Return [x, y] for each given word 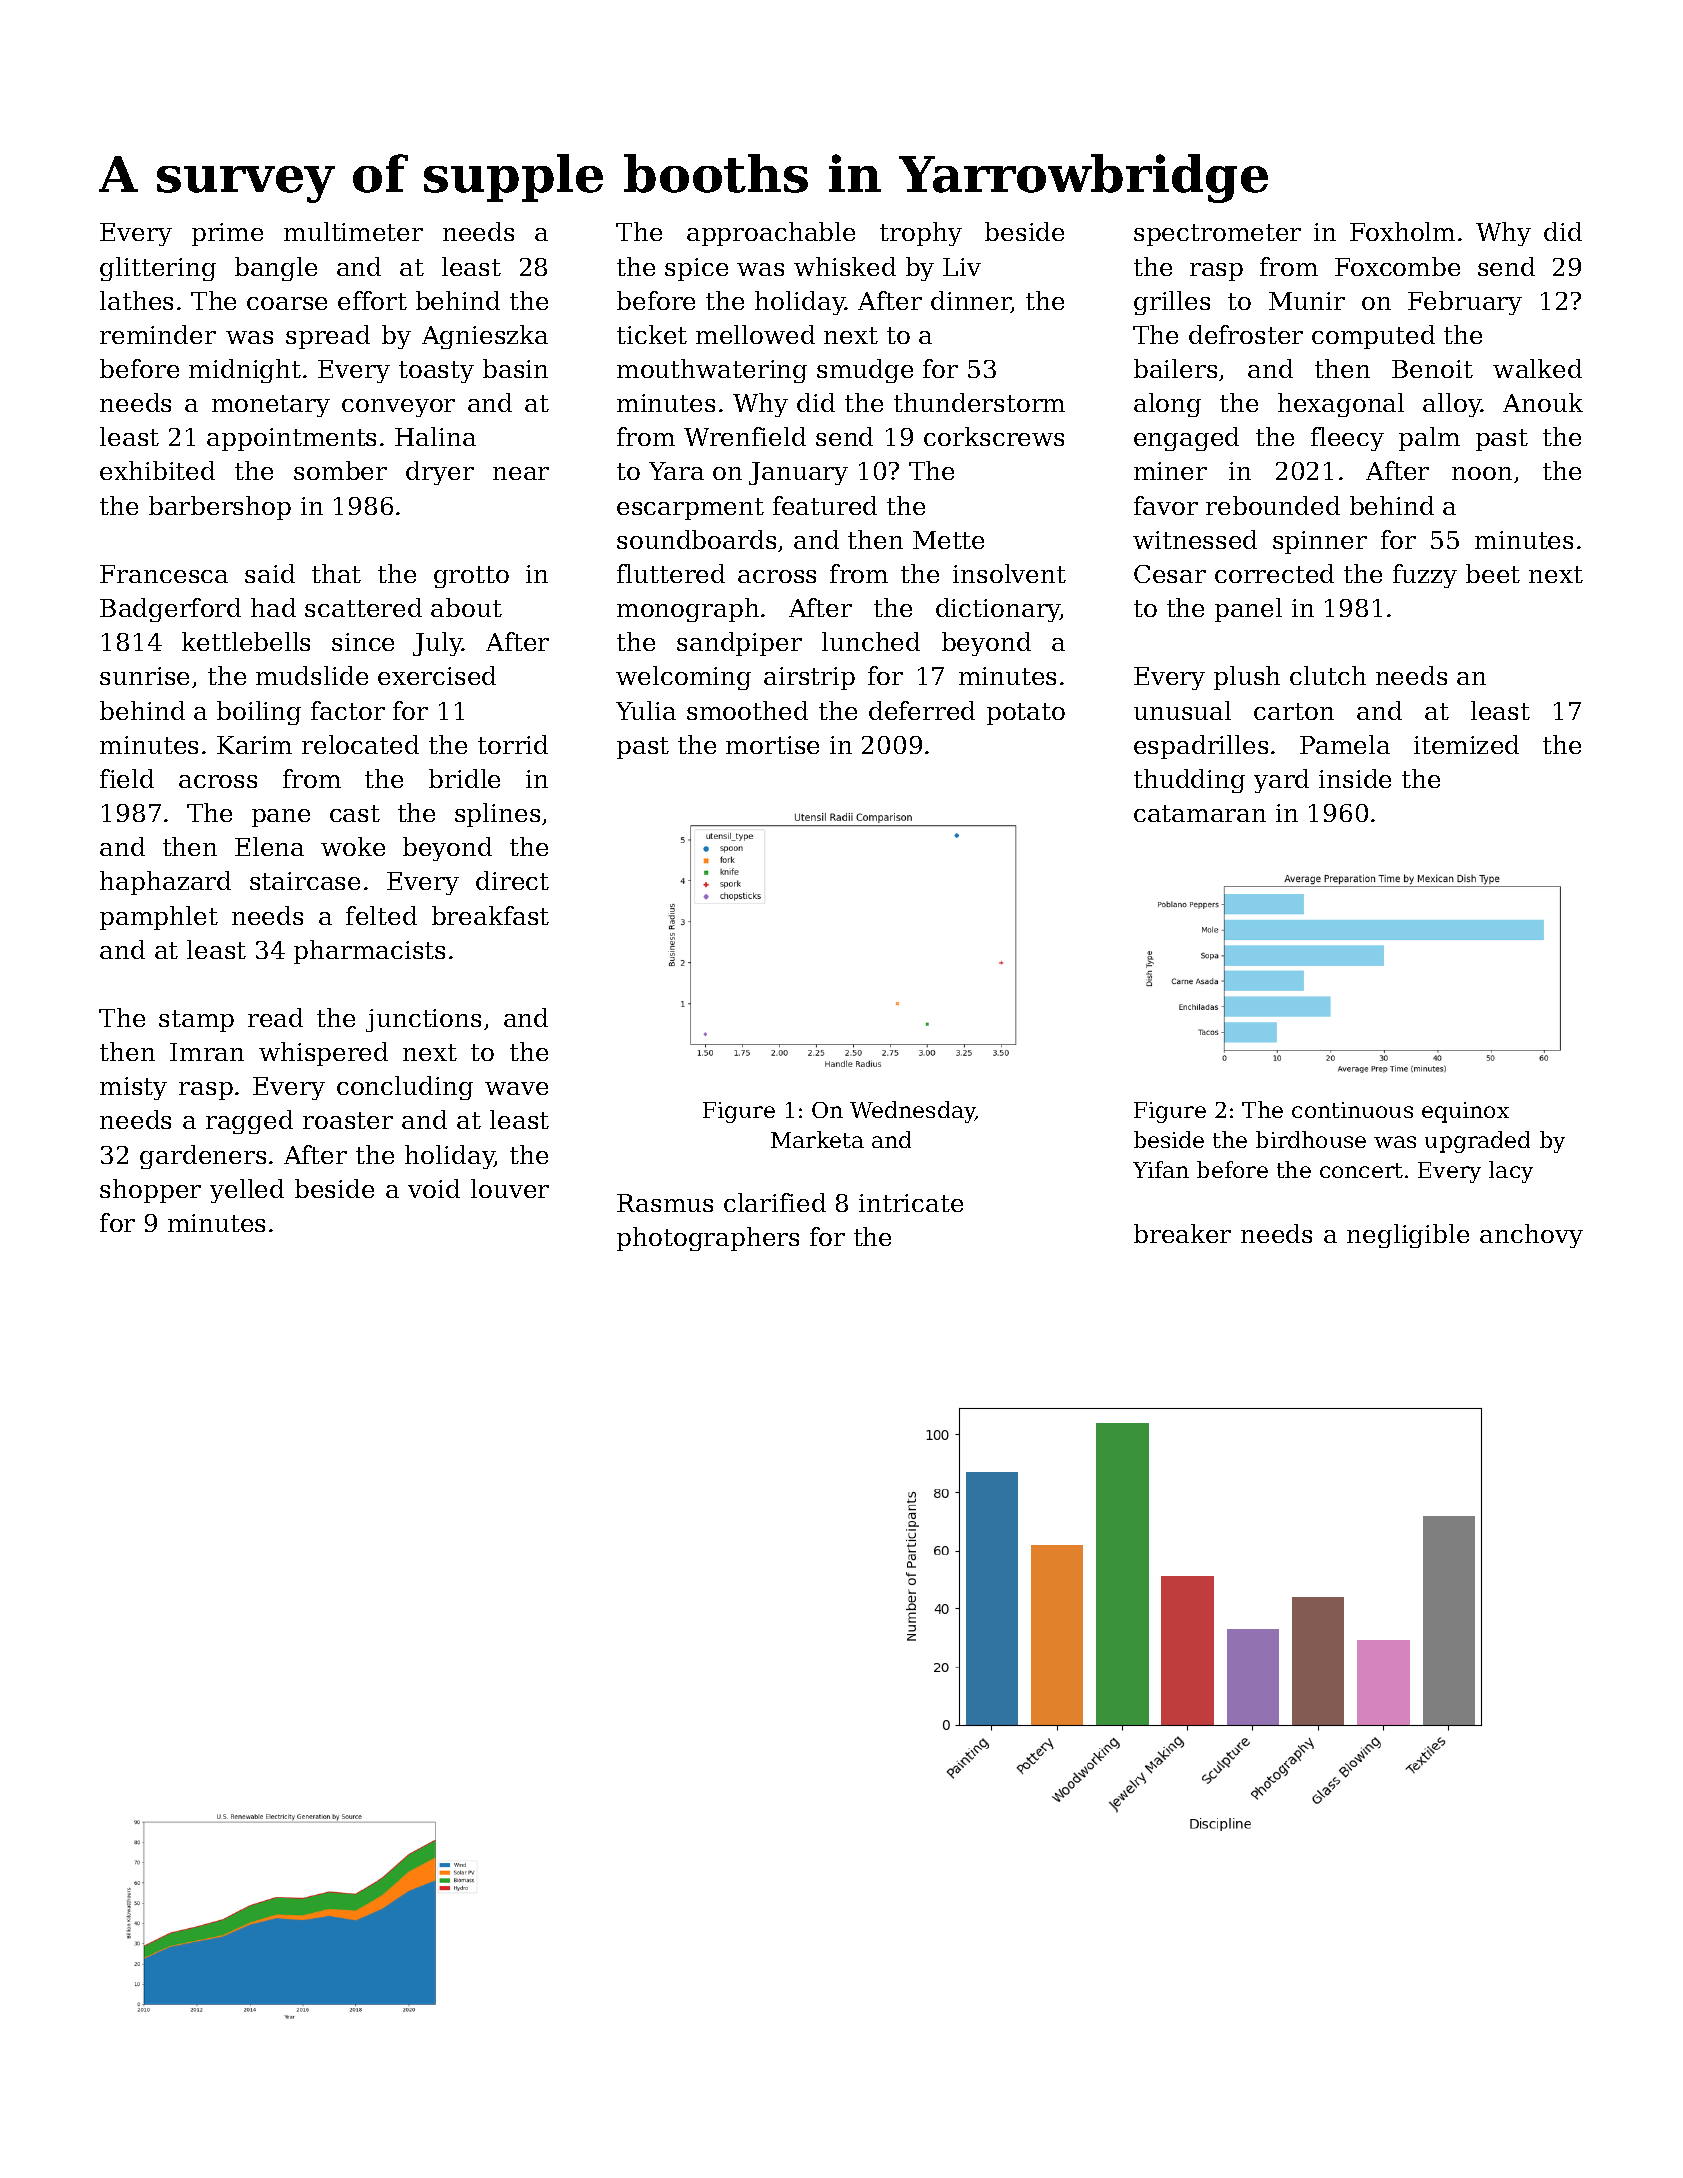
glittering [158, 269]
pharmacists [369, 952]
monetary [271, 406]
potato [1026, 714]
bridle [464, 778]
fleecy [1347, 439]
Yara [676, 471]
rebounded [1273, 505]
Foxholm [1402, 231]
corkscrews [994, 436]
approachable [771, 234]
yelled [247, 1191]
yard [1281, 781]
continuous [1352, 1110]
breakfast [490, 915]
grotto [471, 577]
